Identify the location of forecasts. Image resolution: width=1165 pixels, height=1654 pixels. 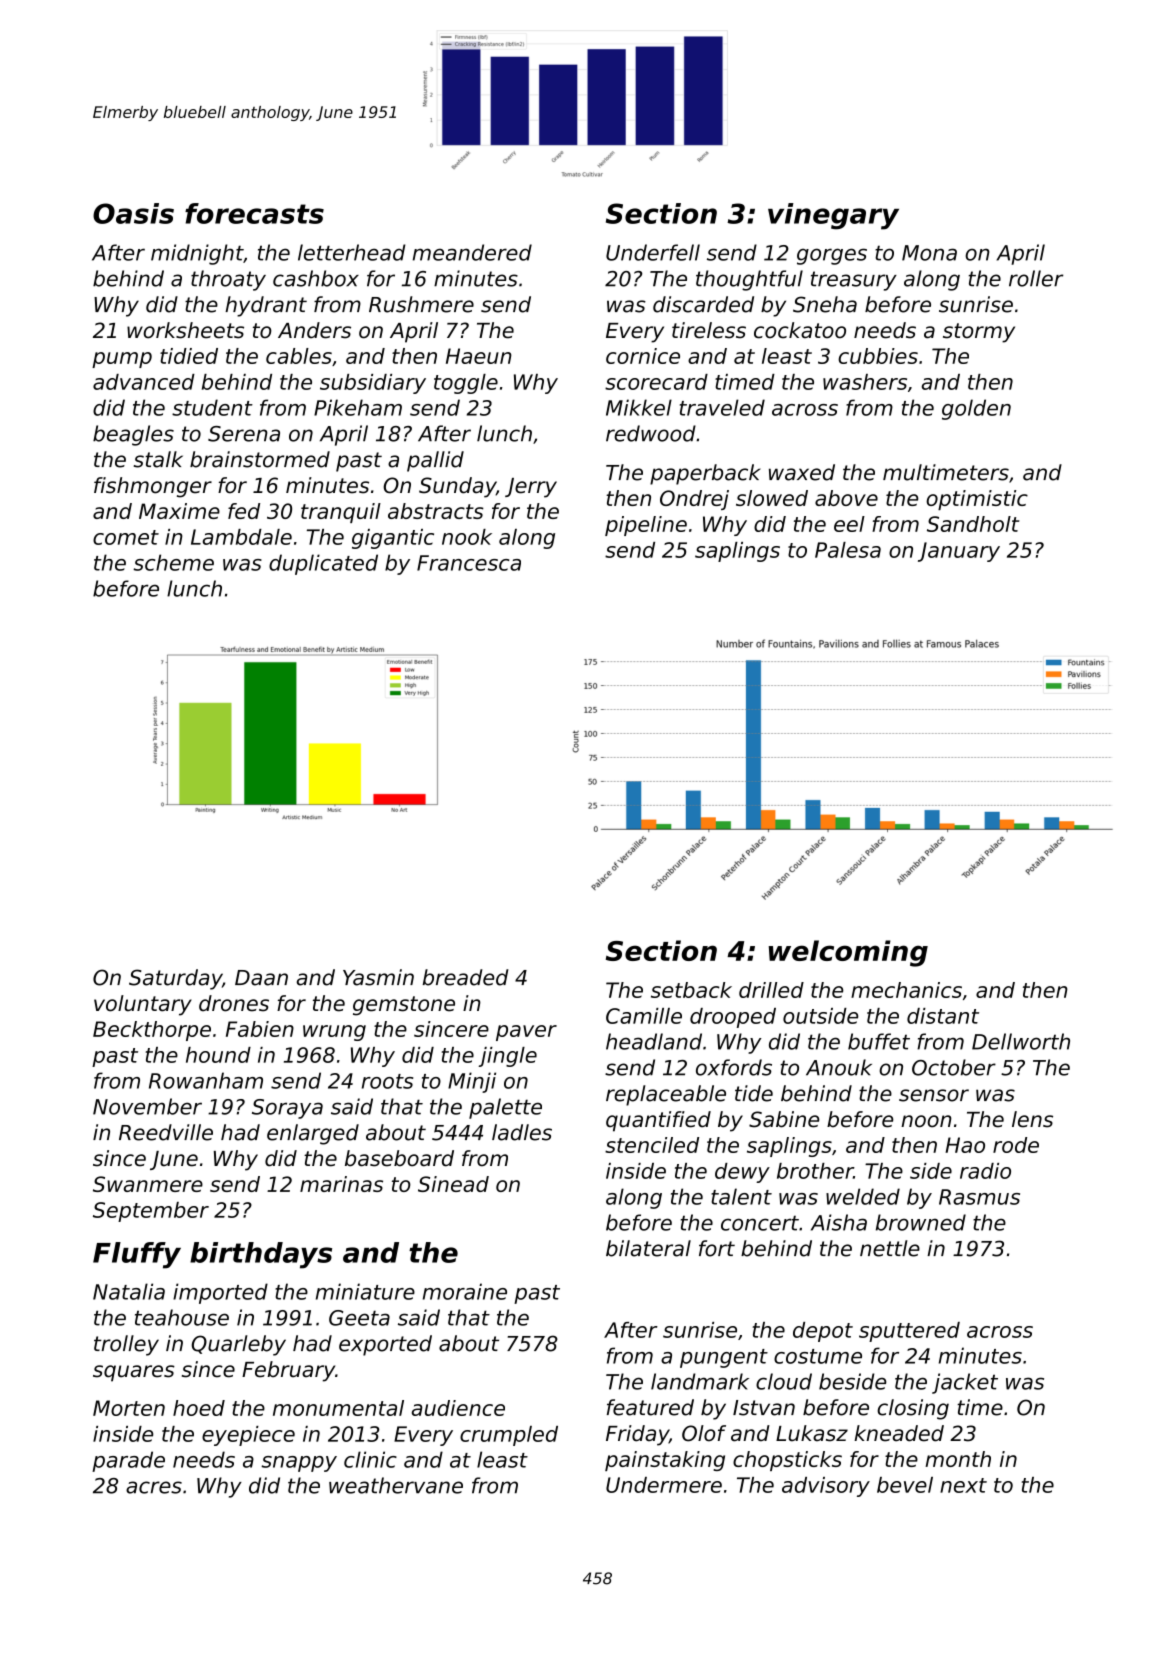
(254, 213).
